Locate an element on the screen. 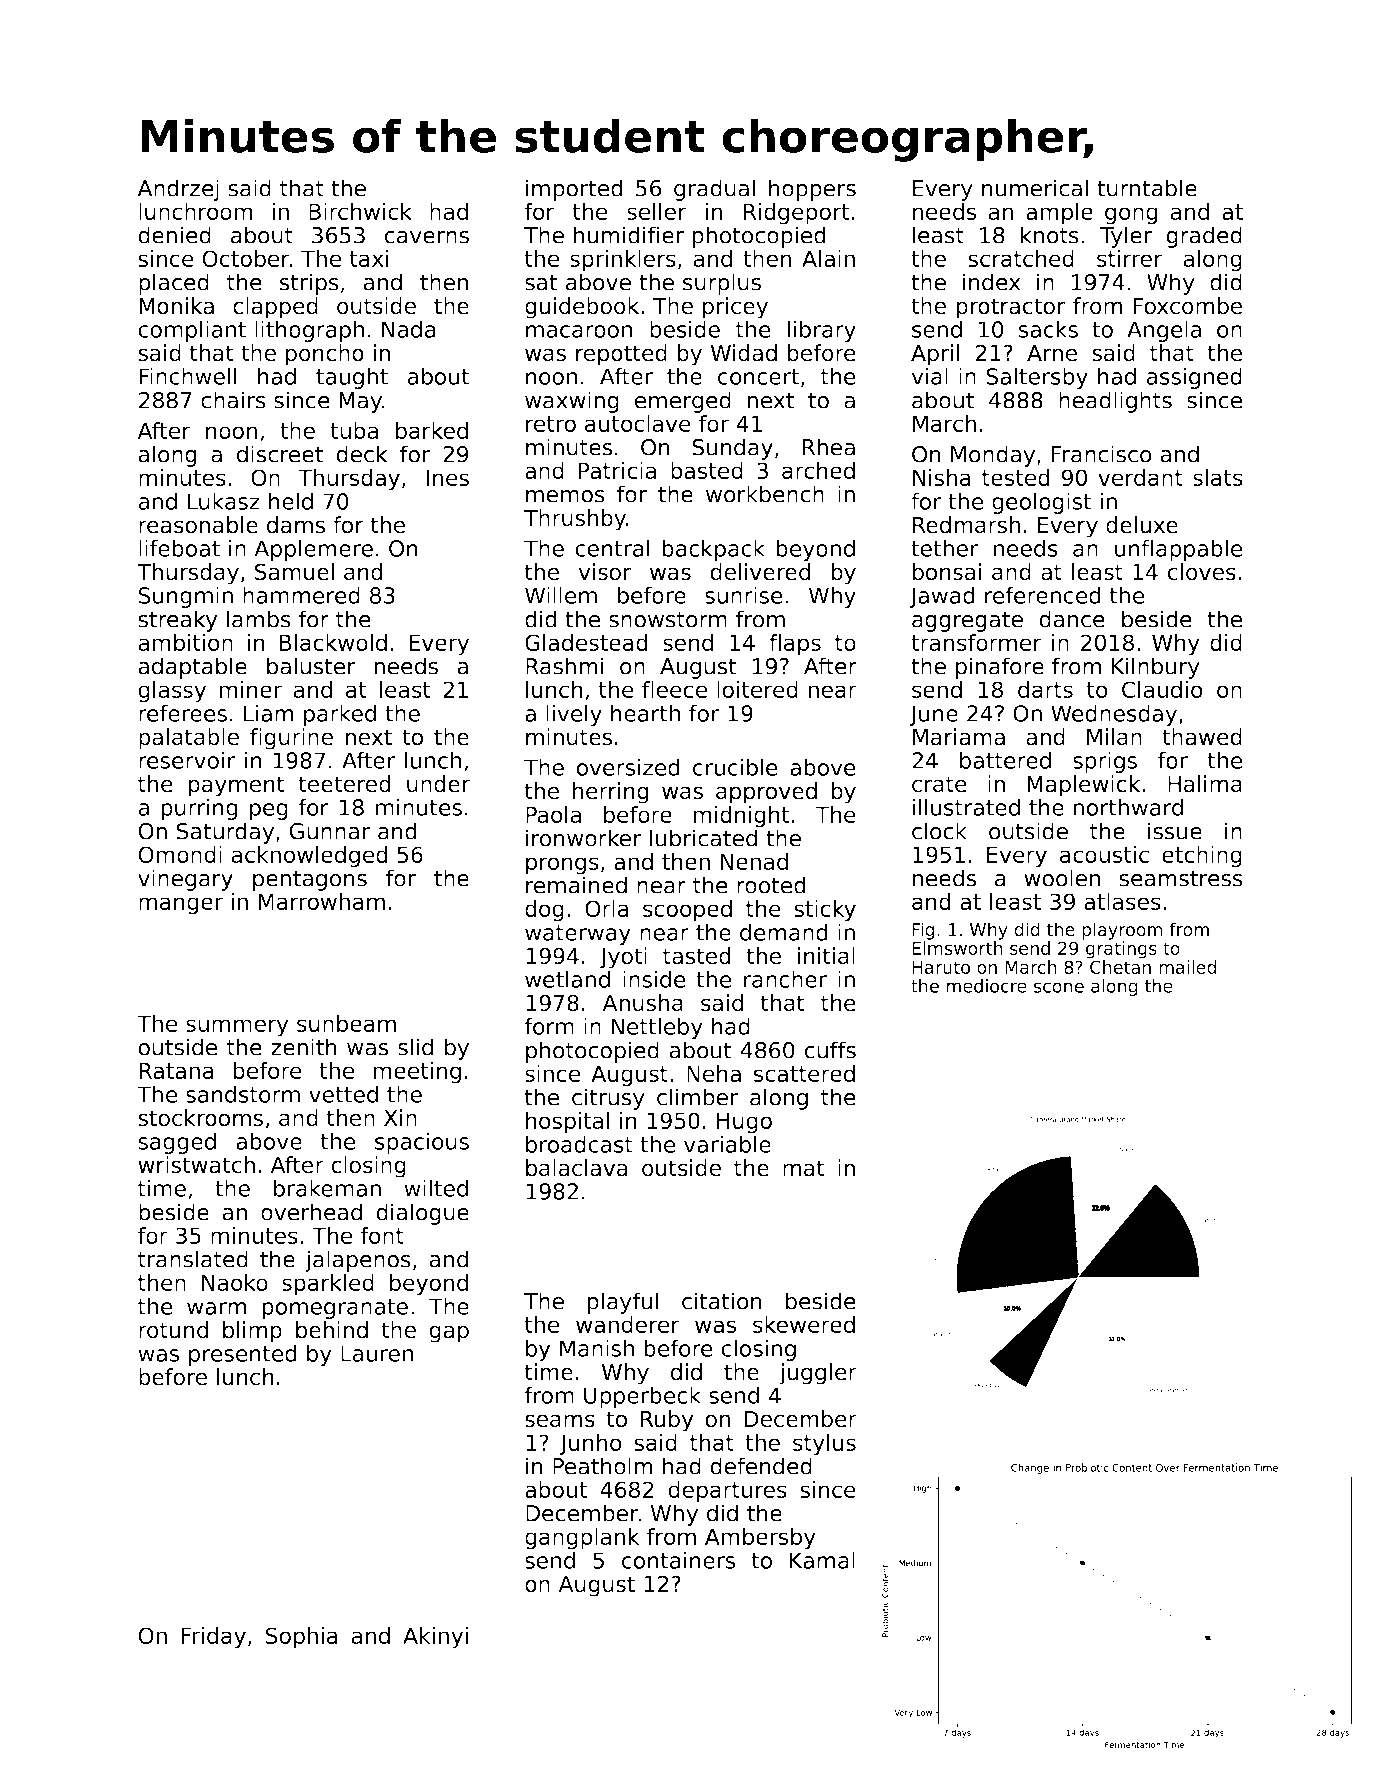  juggler is located at coordinates (818, 1374).
